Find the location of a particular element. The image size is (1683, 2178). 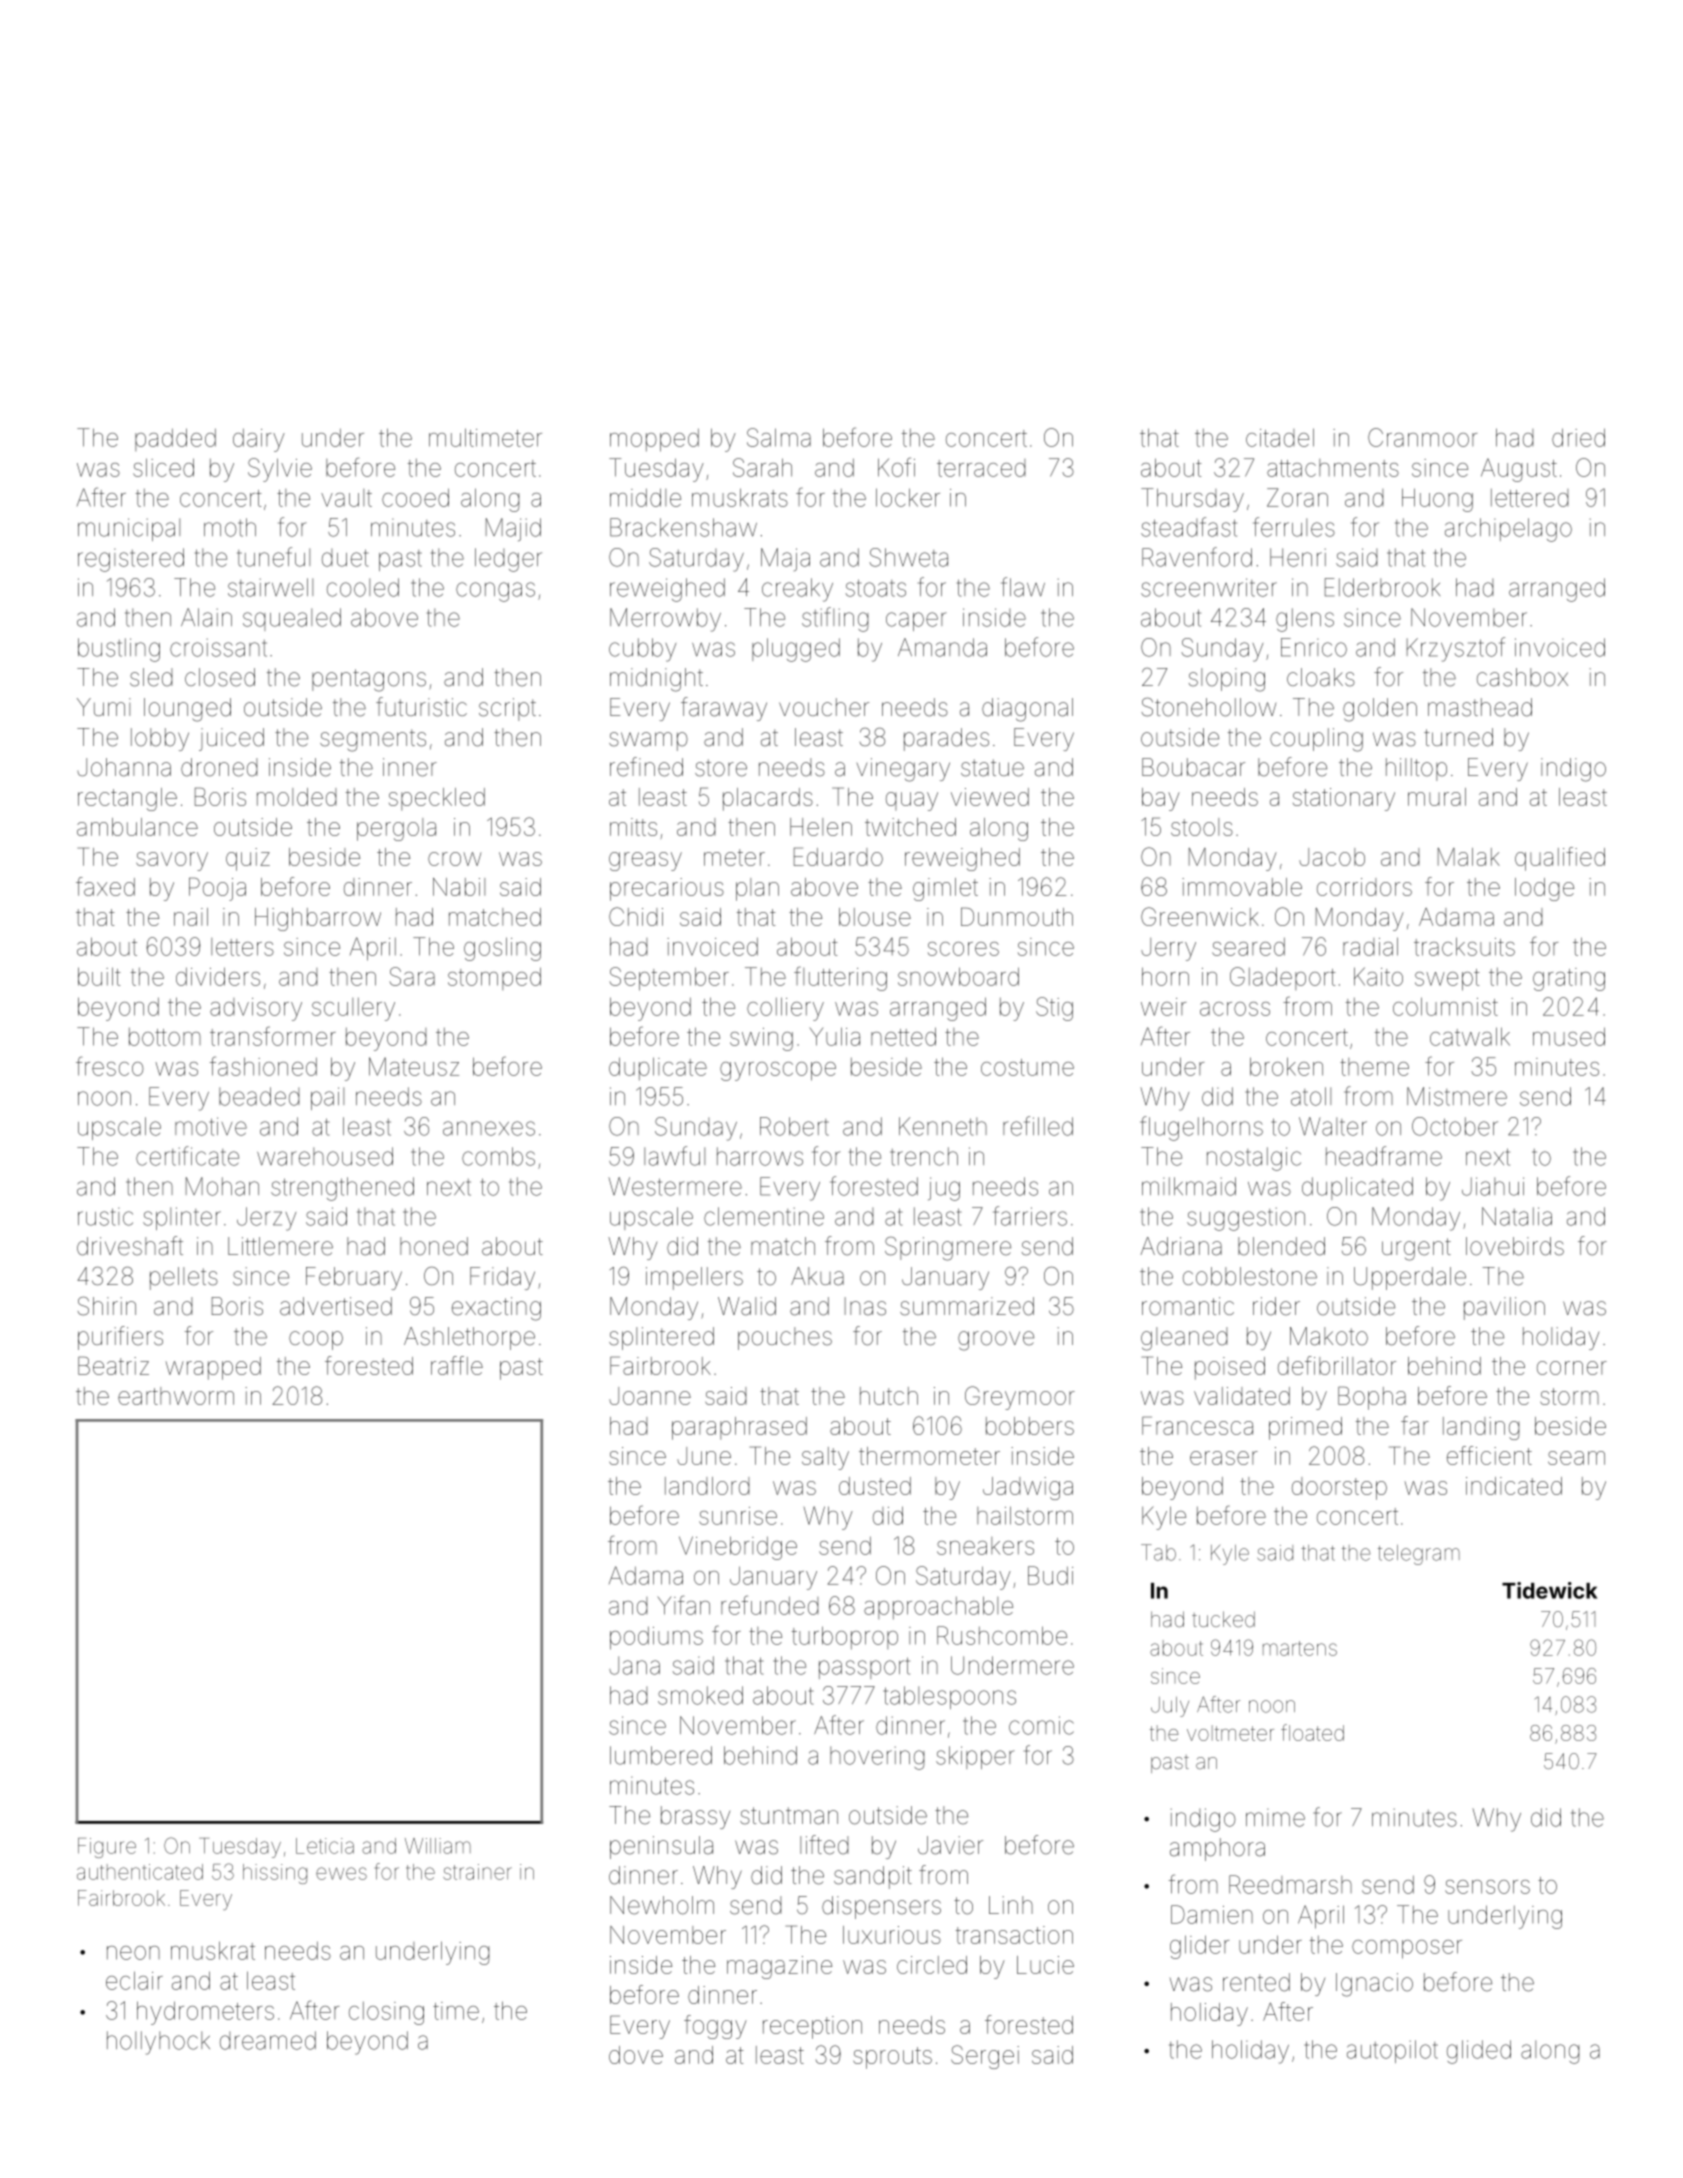

earthworm is located at coordinates (176, 1396).
